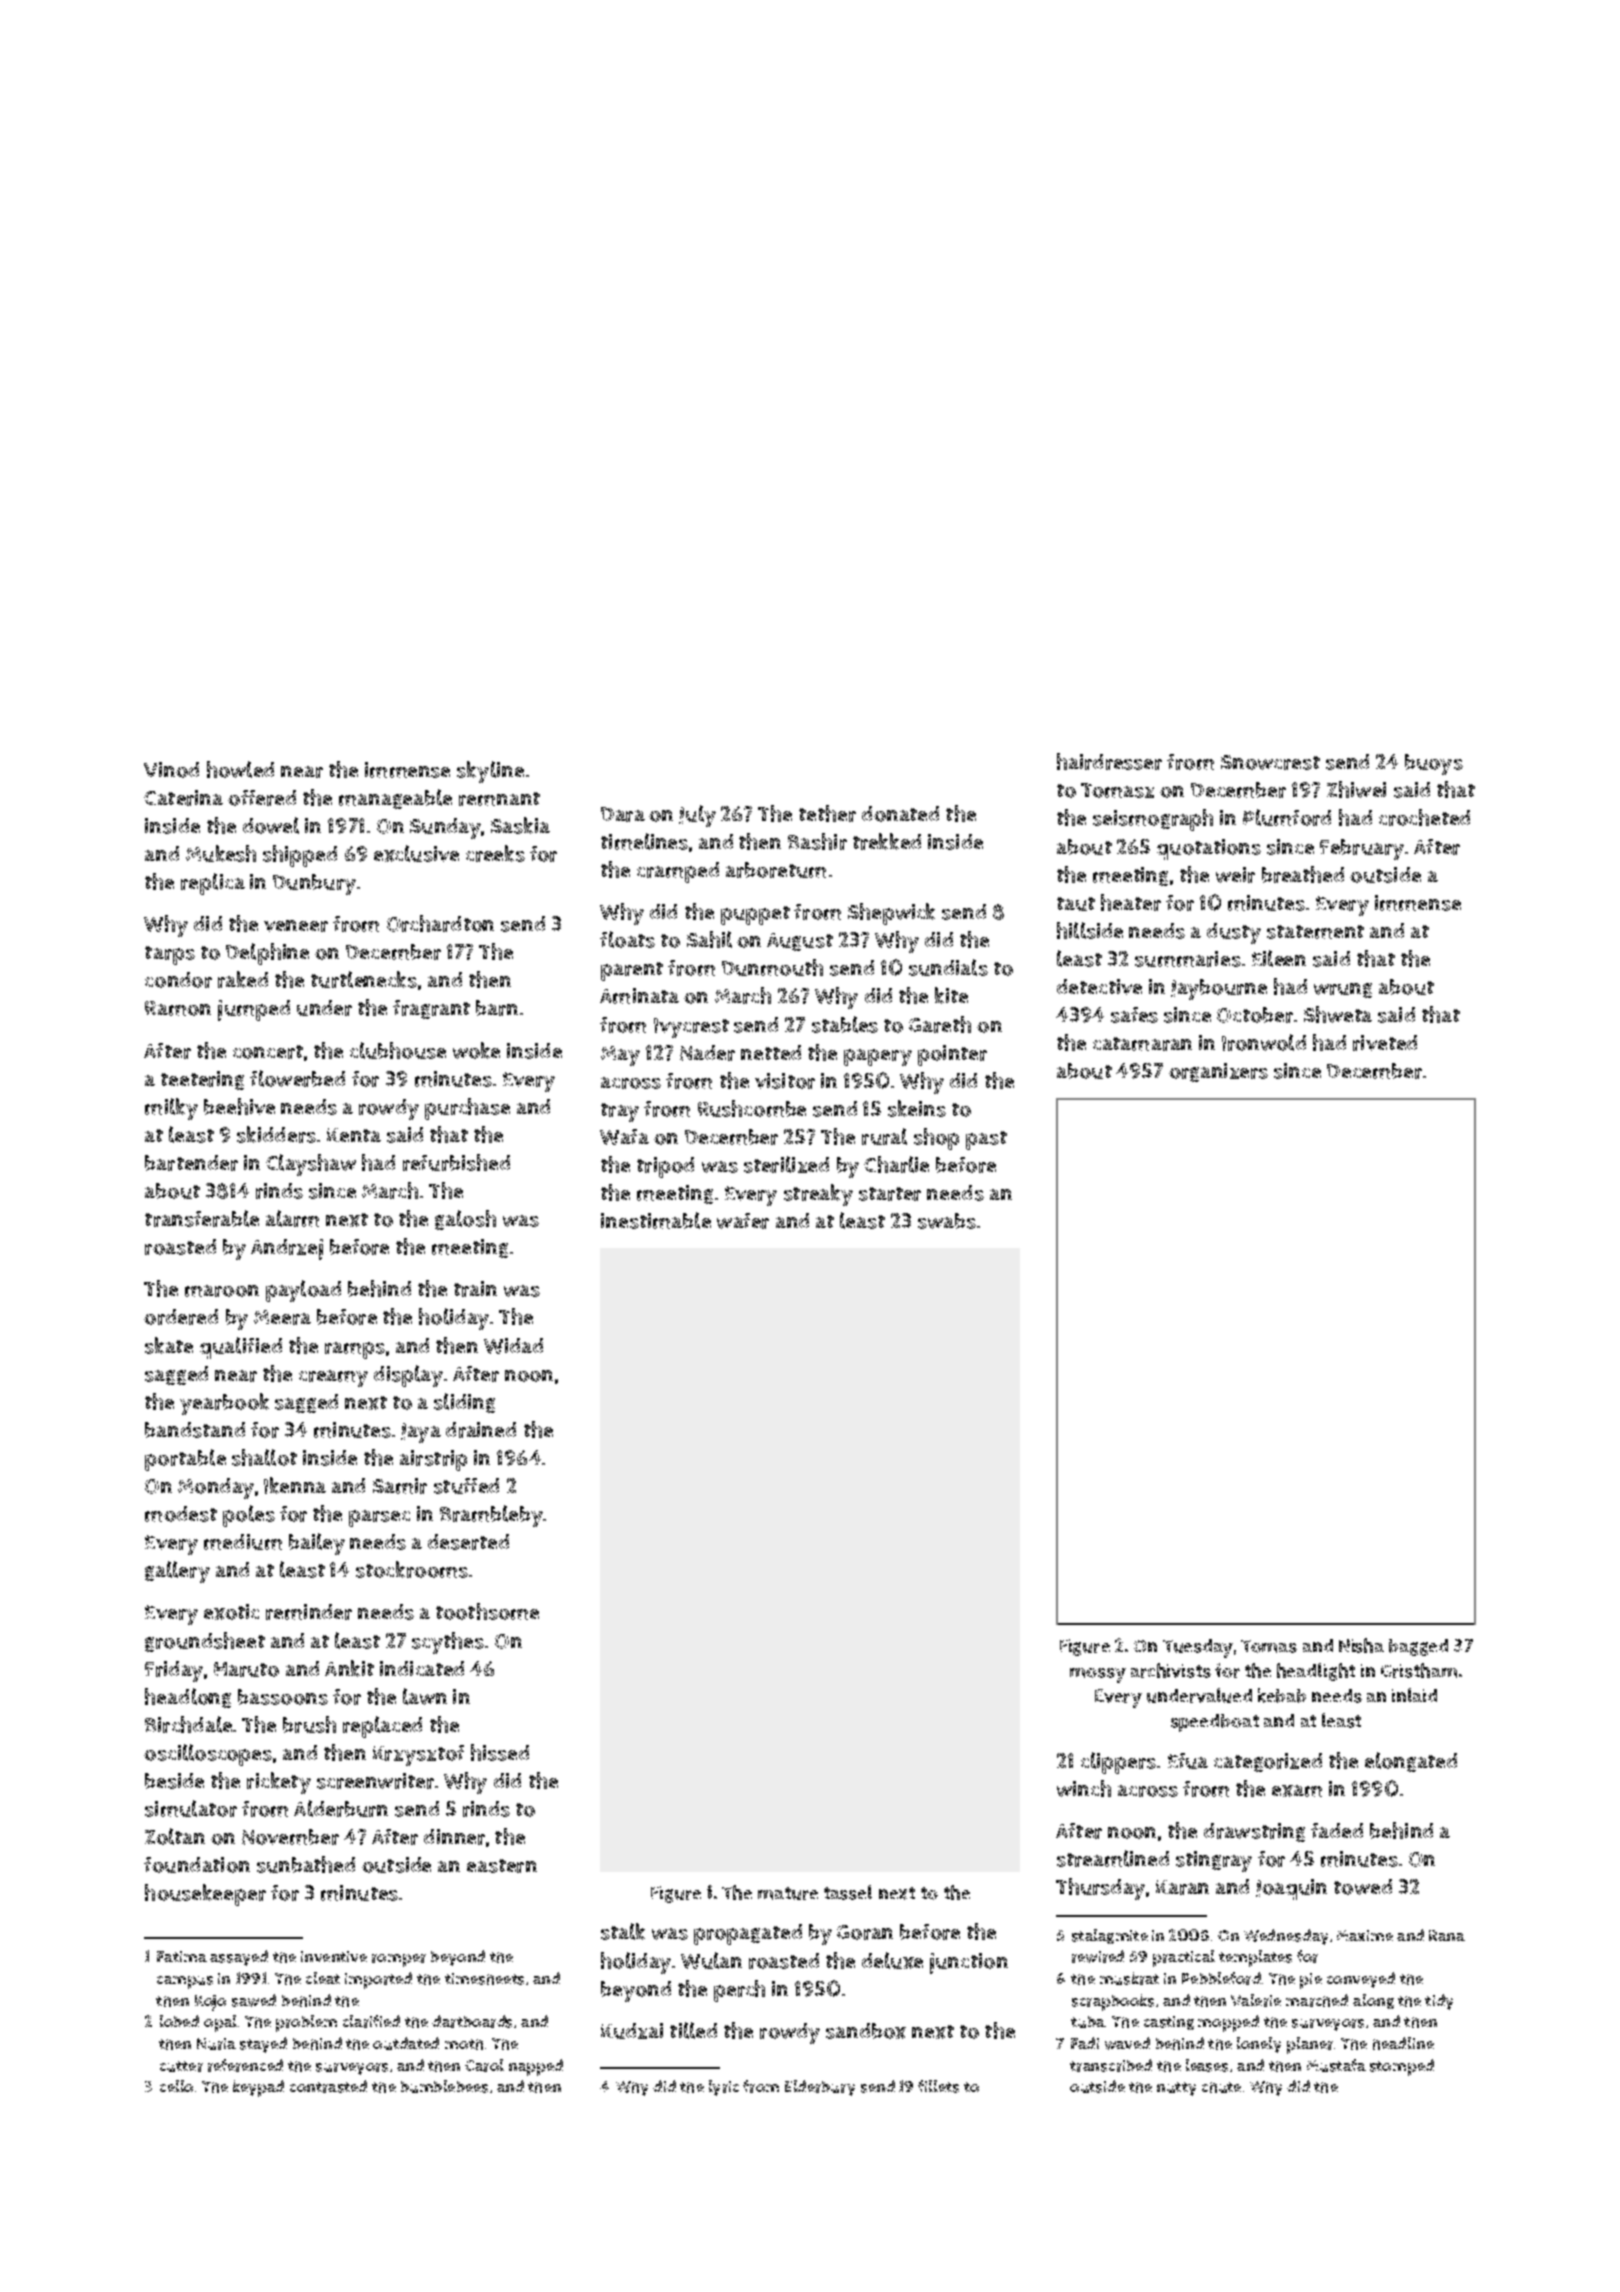 The width and height of the screenshot is (1620, 2292). I want to click on tidy, so click(1439, 2002).
